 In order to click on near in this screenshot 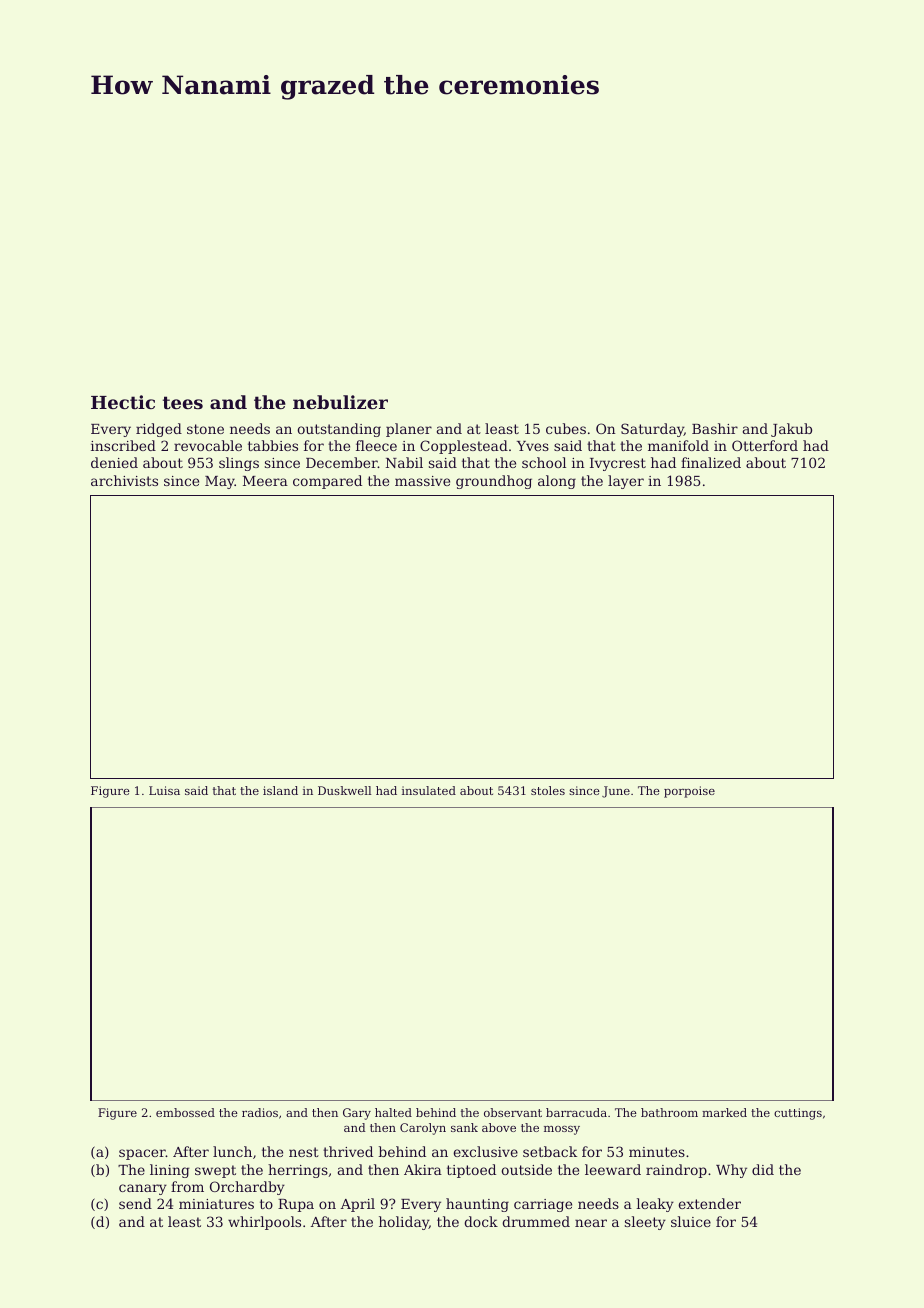, I will do `click(591, 1223)`.
